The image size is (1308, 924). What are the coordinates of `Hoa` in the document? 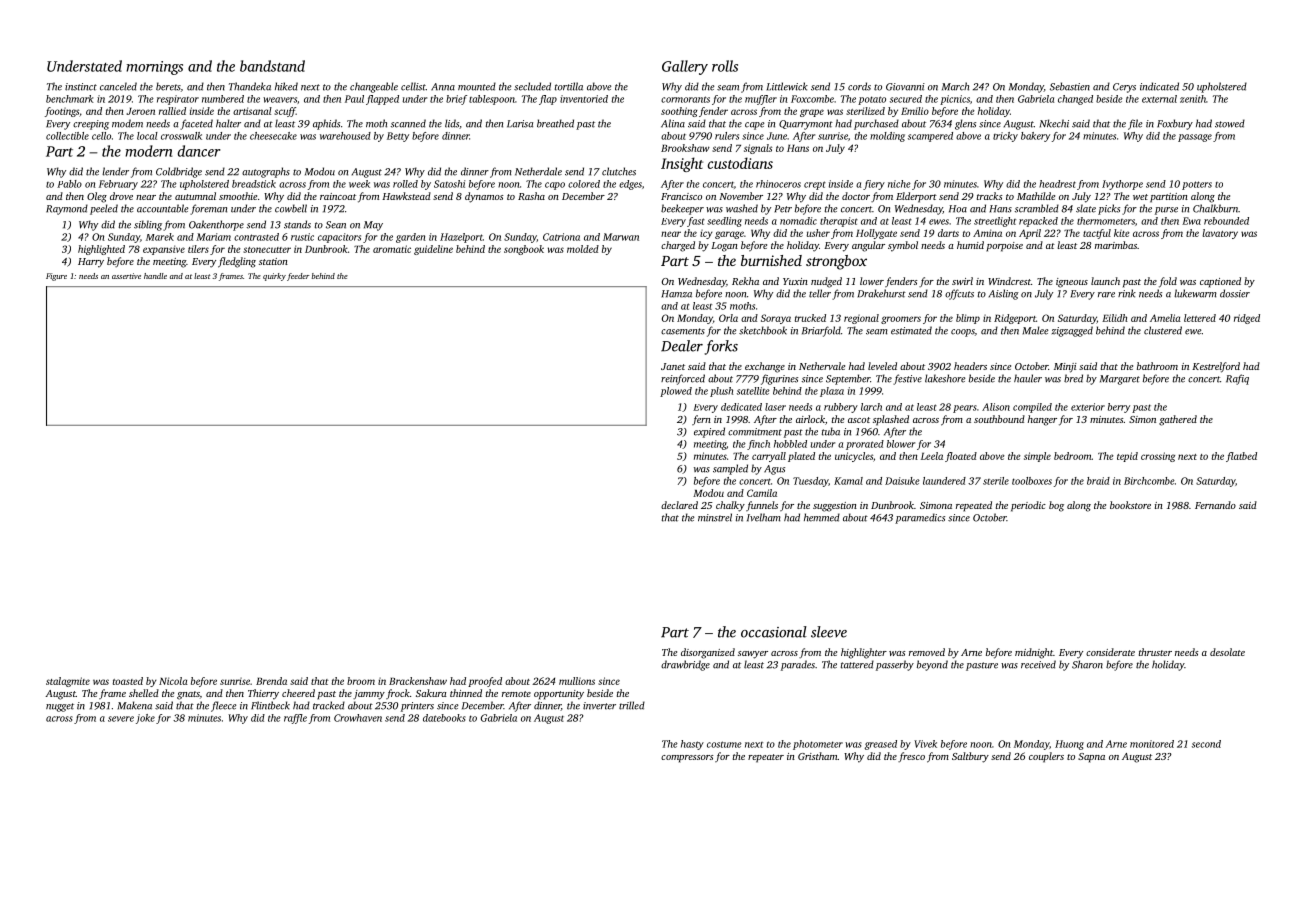 It's located at (958, 209).
